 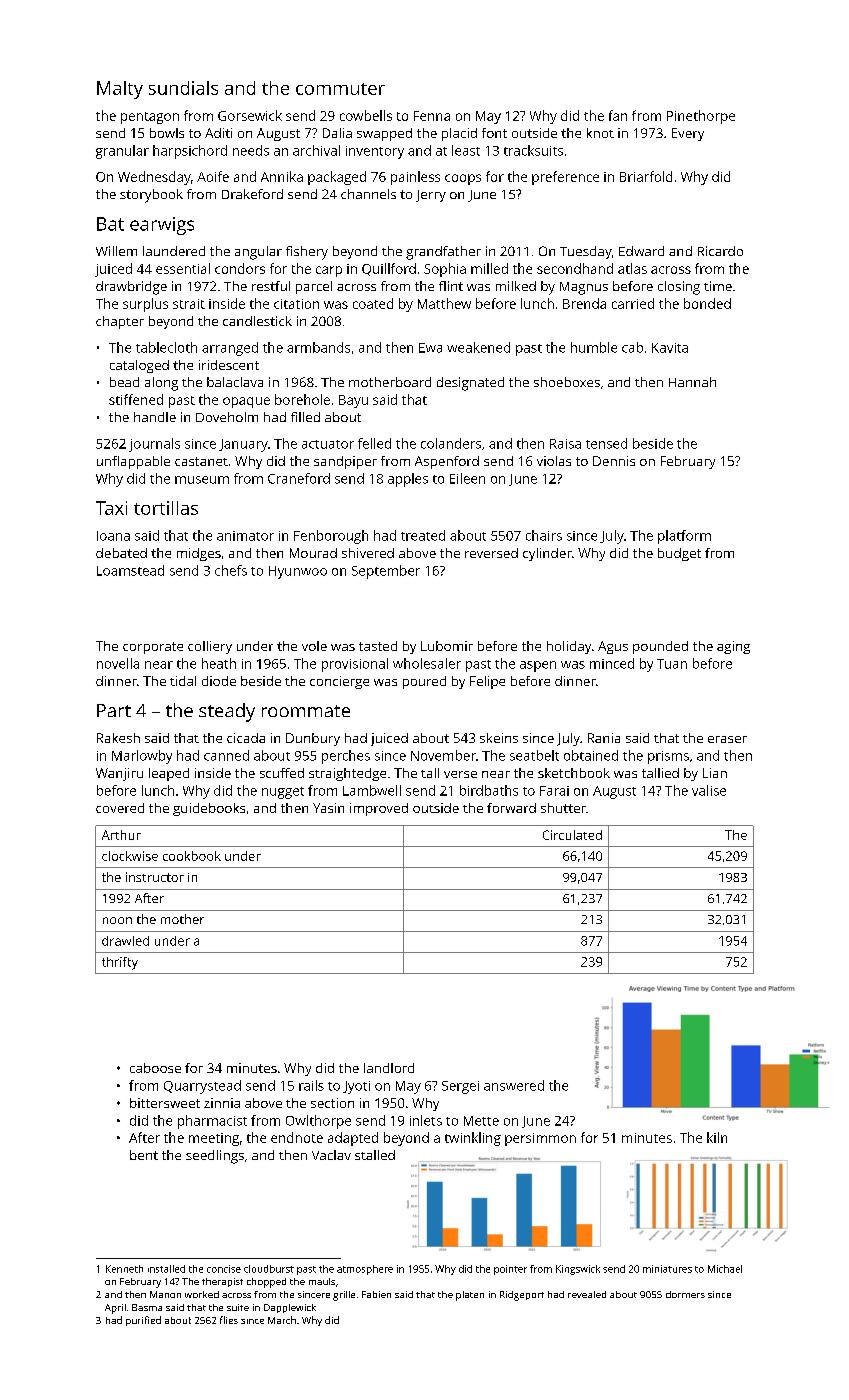 What do you see at coordinates (618, 115) in the screenshot?
I see `fan` at bounding box center [618, 115].
